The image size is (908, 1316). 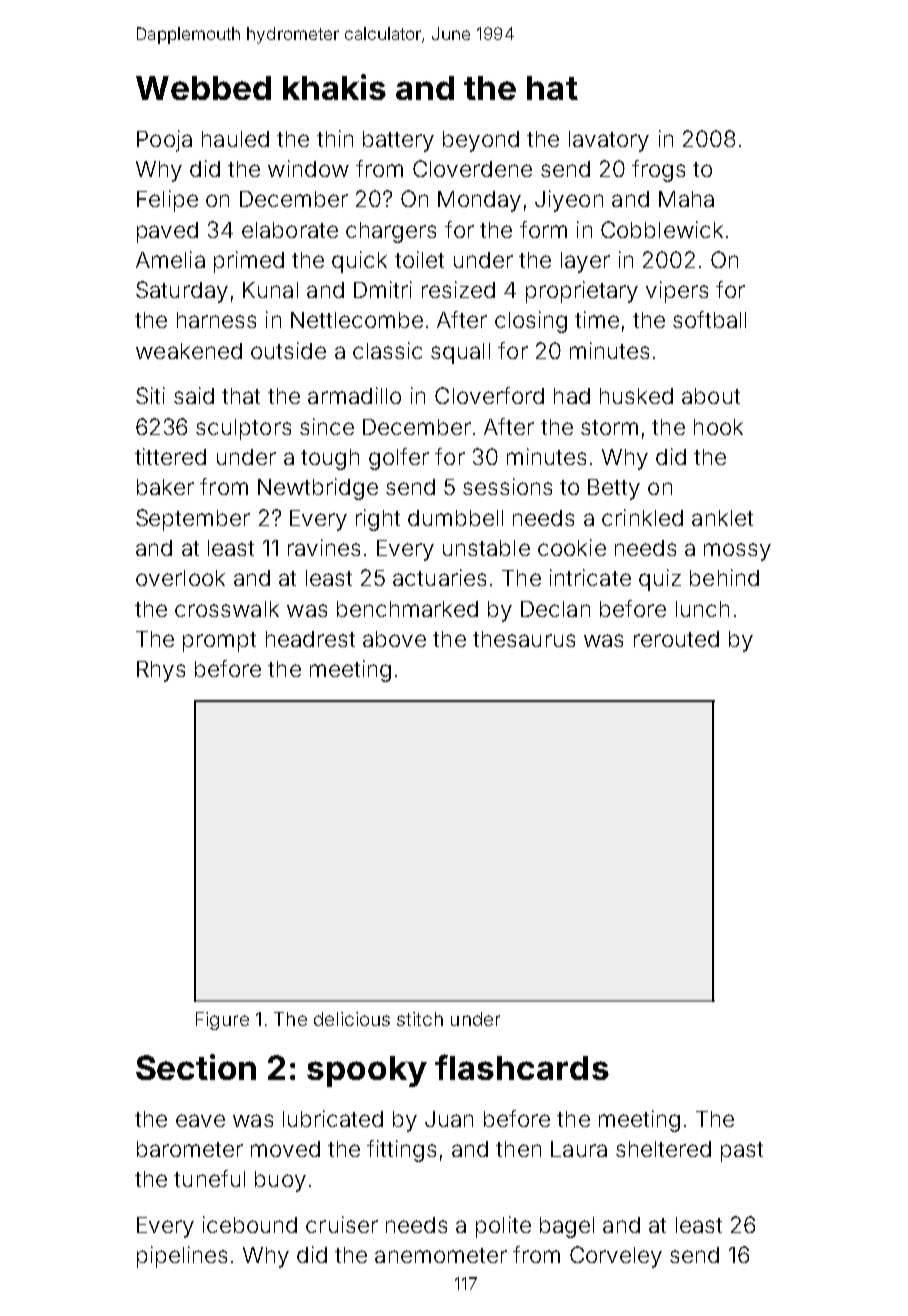 I want to click on Webbed, so click(x=203, y=88).
